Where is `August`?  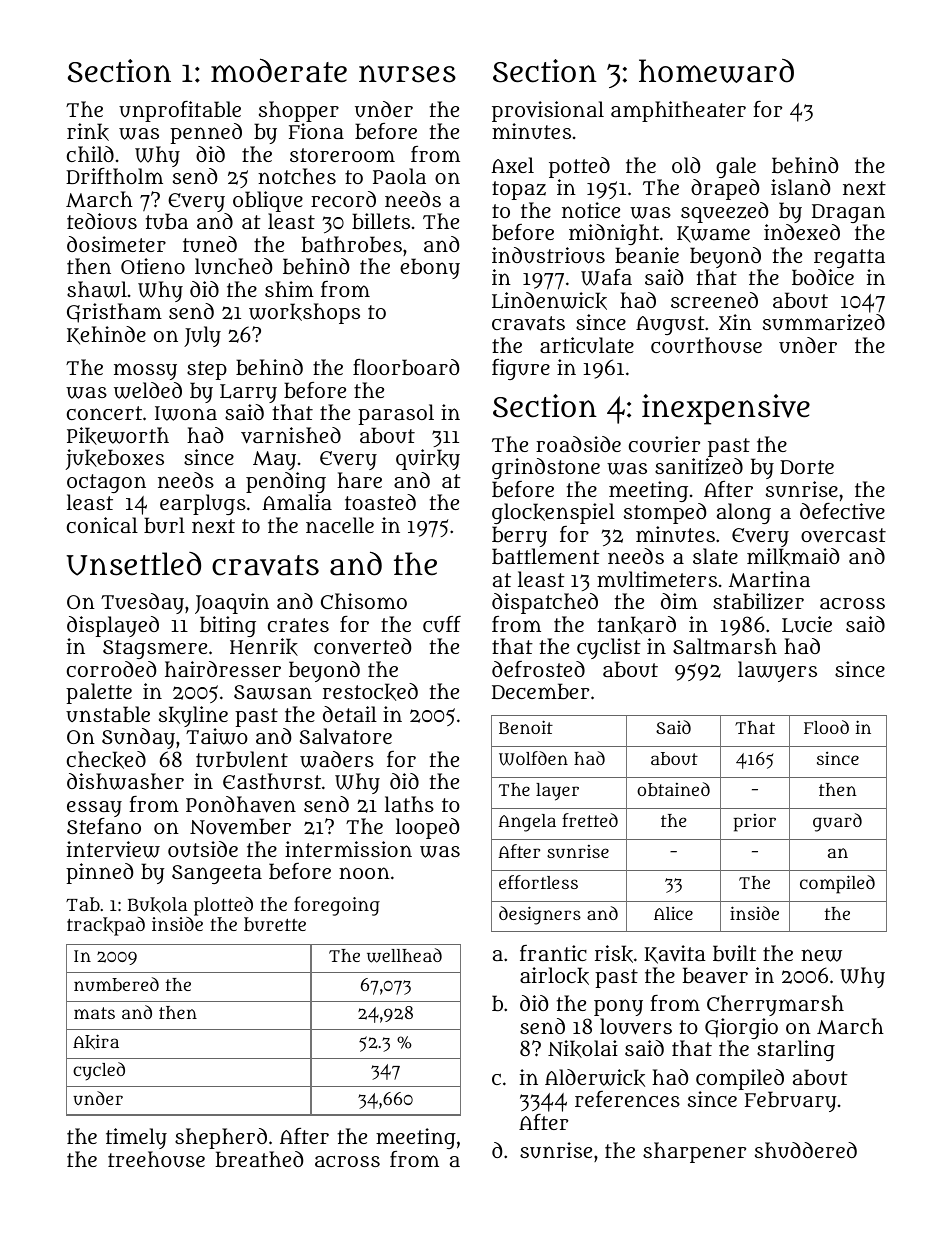 August is located at coordinates (670, 325).
